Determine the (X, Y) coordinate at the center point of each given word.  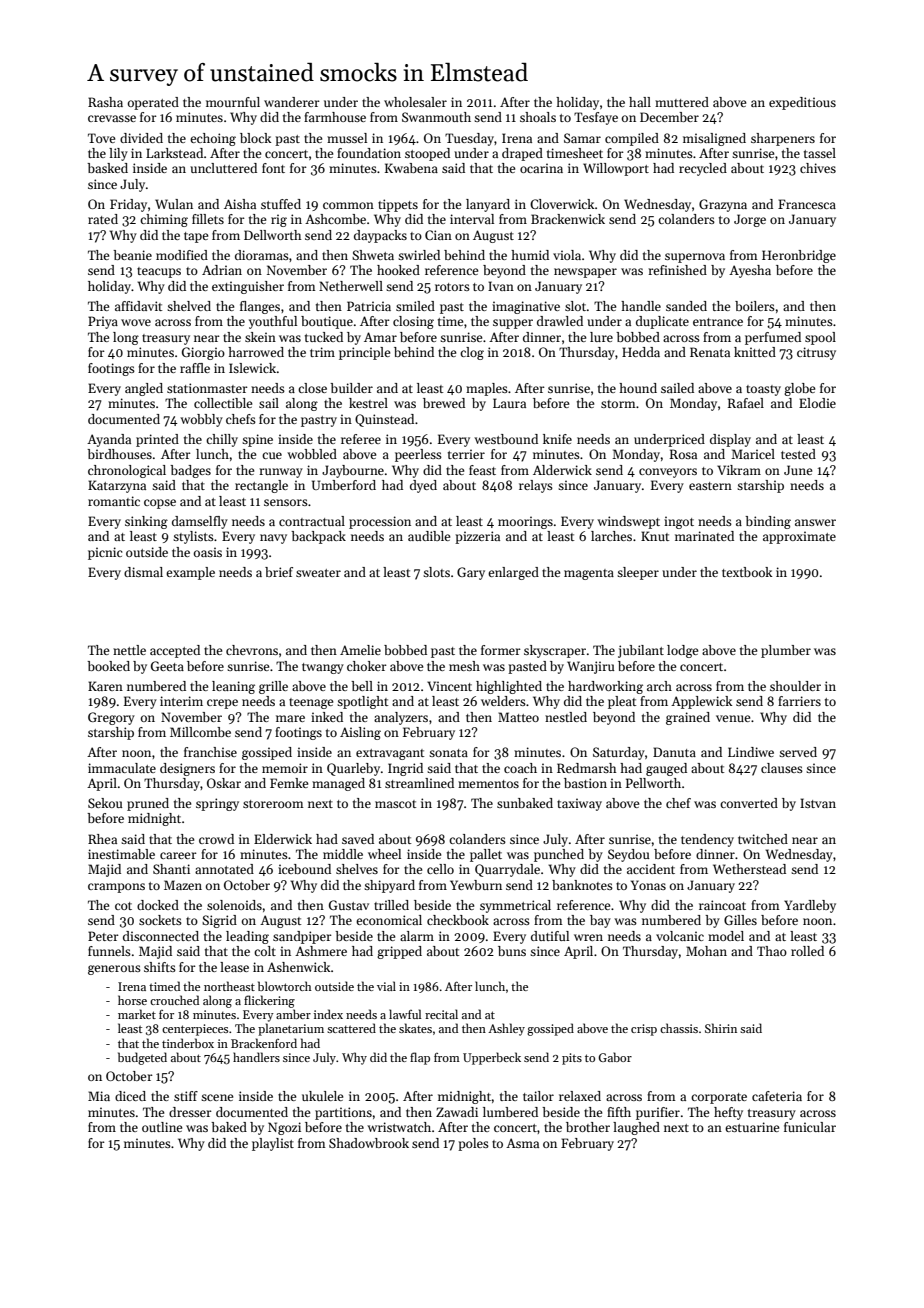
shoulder (795, 686)
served (798, 752)
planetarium (291, 1029)
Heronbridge (799, 256)
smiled (415, 306)
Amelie (360, 650)
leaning (233, 687)
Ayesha (750, 271)
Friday (128, 205)
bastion (585, 783)
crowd (216, 839)
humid (530, 255)
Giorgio (203, 353)
